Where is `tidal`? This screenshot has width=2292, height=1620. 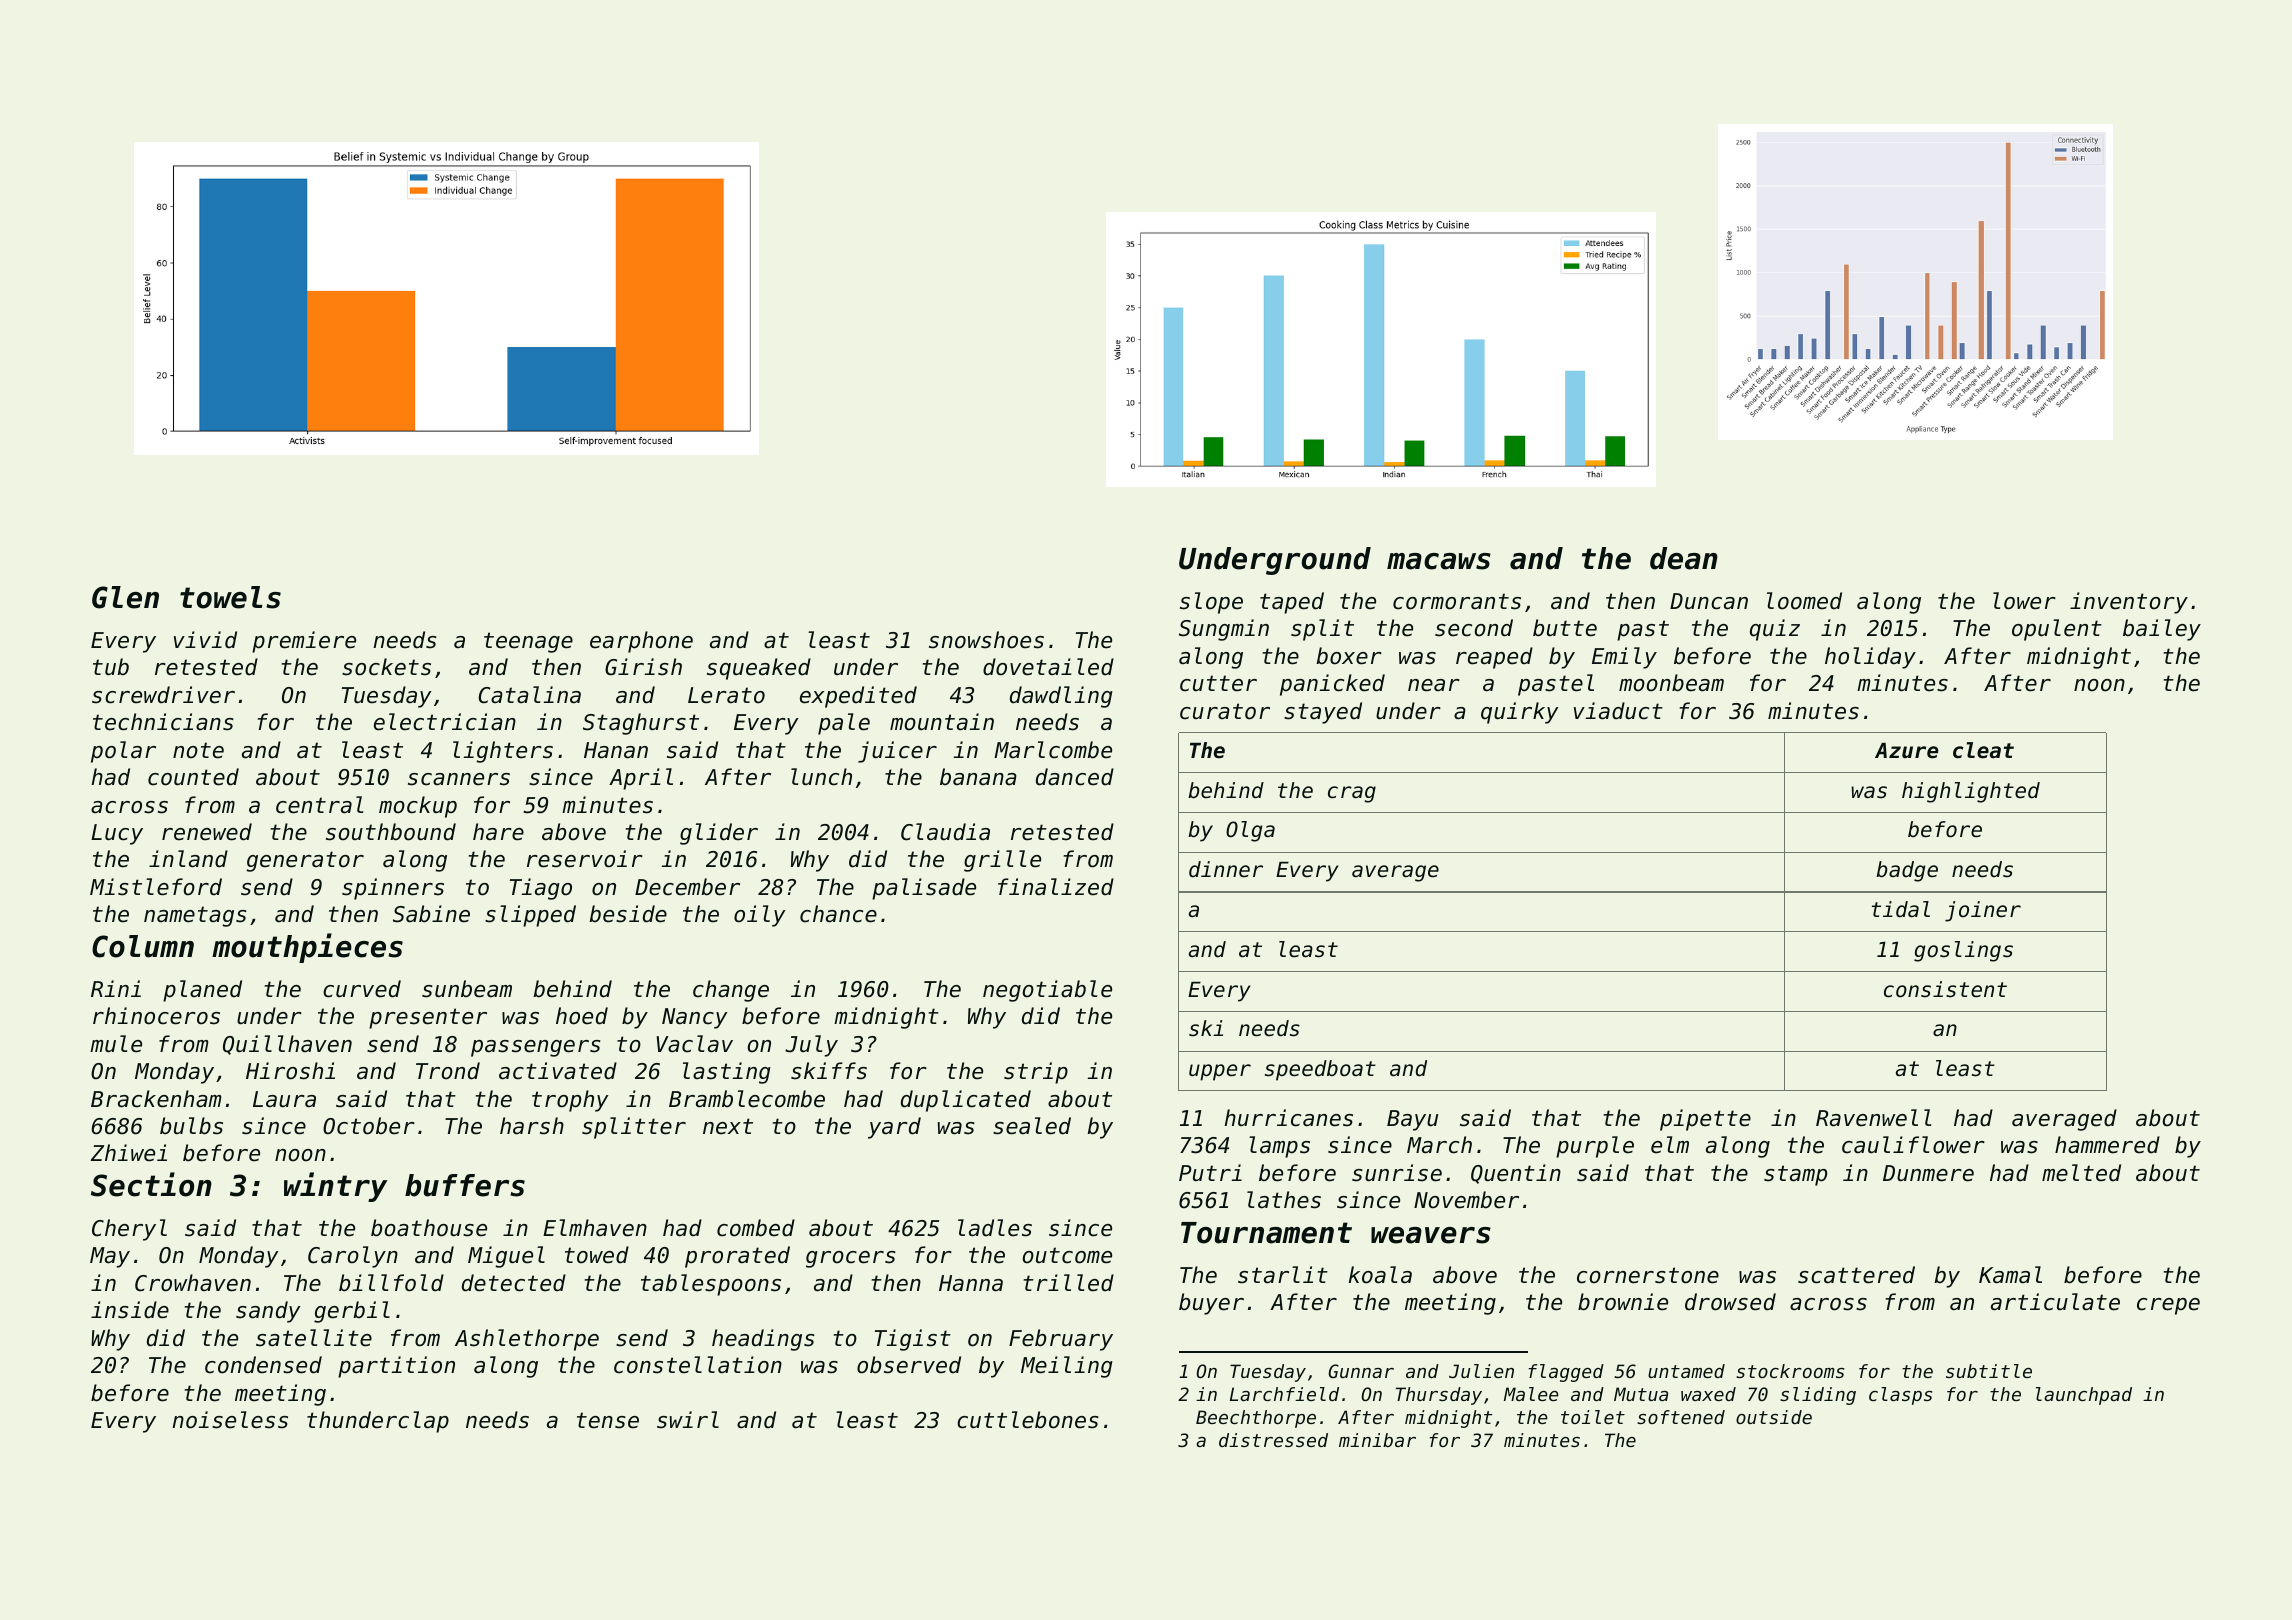 tidal is located at coordinates (1901, 909).
